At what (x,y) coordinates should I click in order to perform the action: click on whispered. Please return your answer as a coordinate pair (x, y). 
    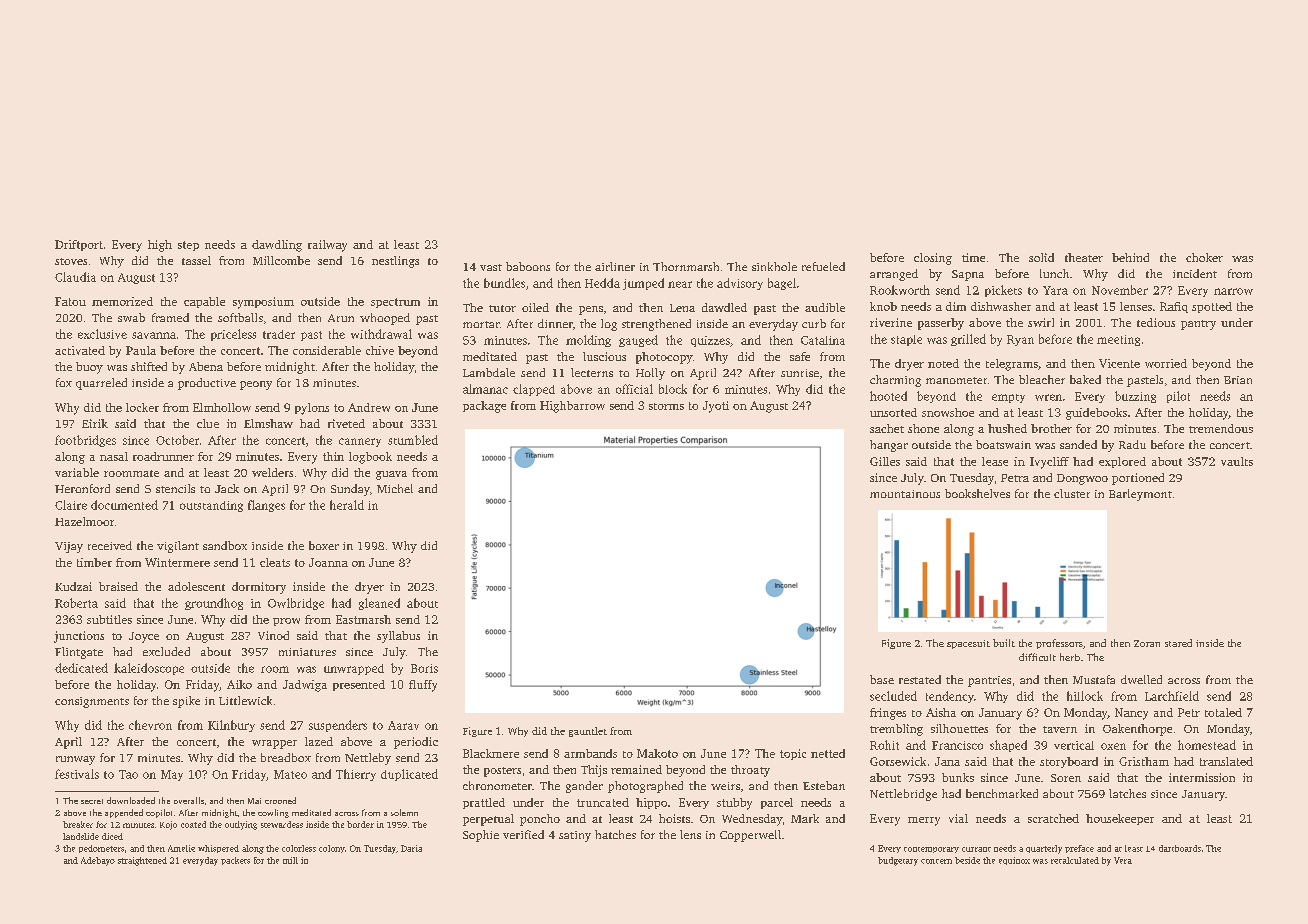
    Looking at the image, I should click on (218, 849).
